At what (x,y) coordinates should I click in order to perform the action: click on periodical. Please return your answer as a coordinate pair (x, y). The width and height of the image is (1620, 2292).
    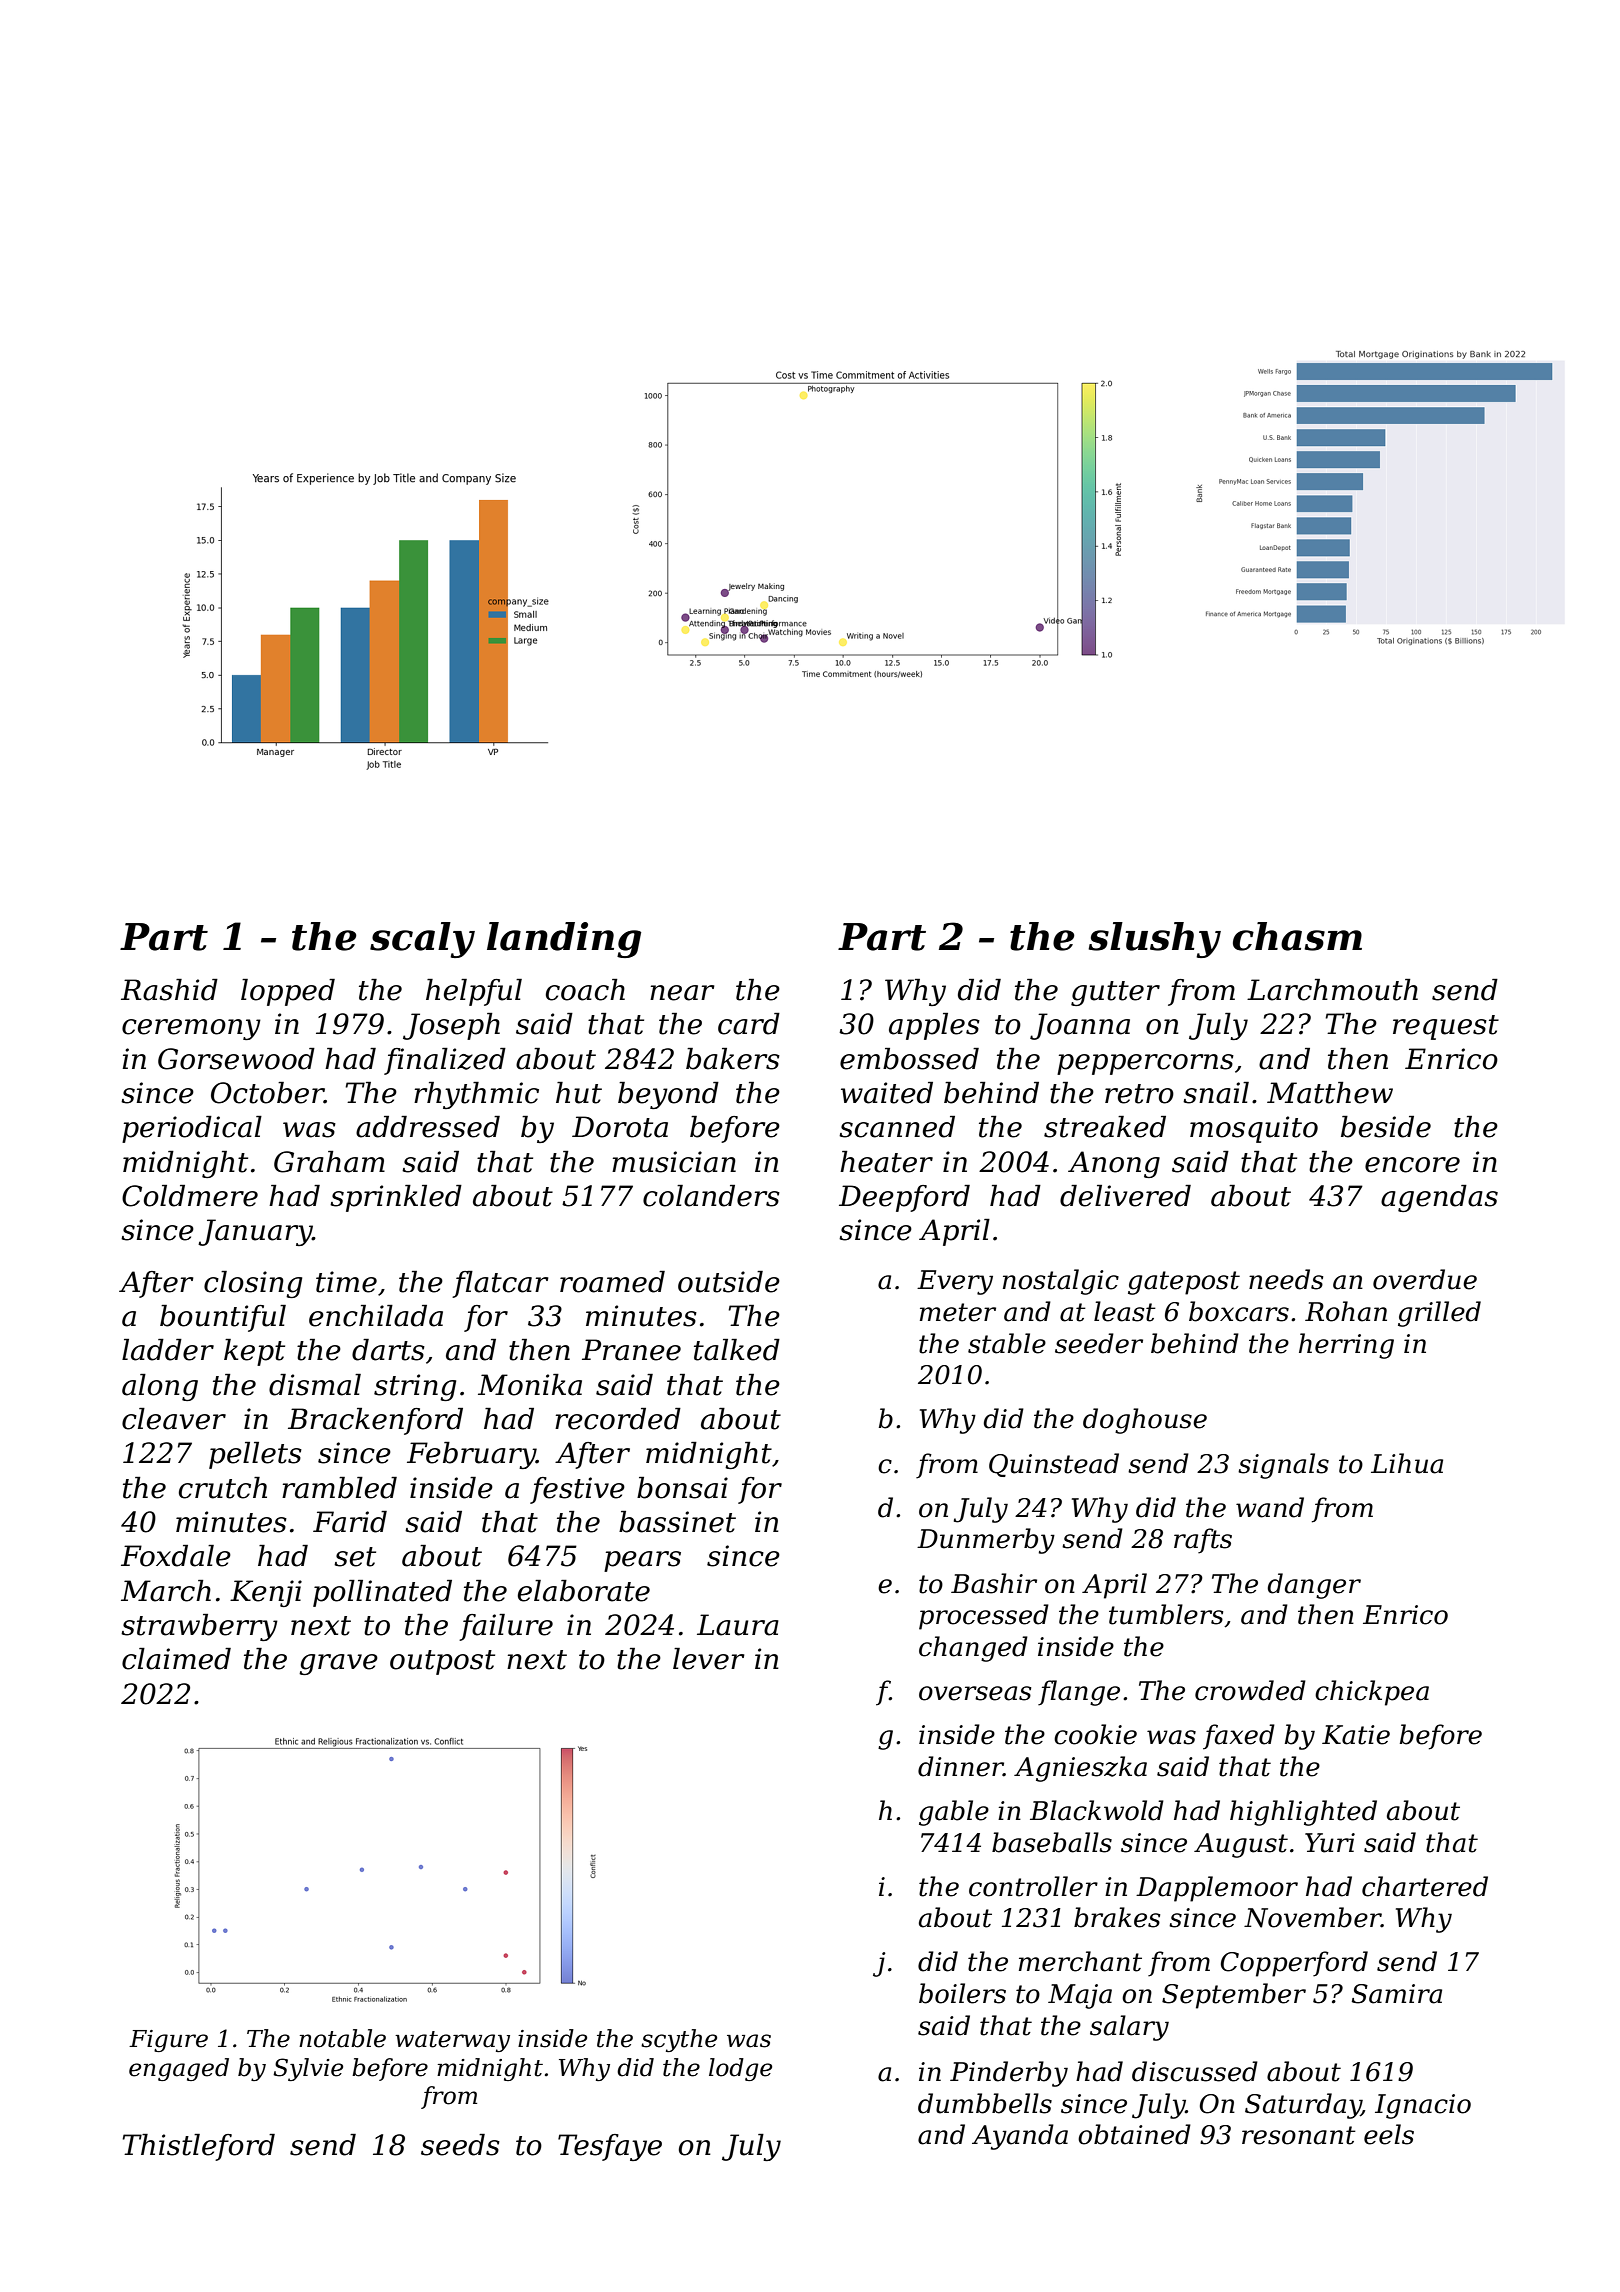
    Looking at the image, I should click on (192, 1129).
